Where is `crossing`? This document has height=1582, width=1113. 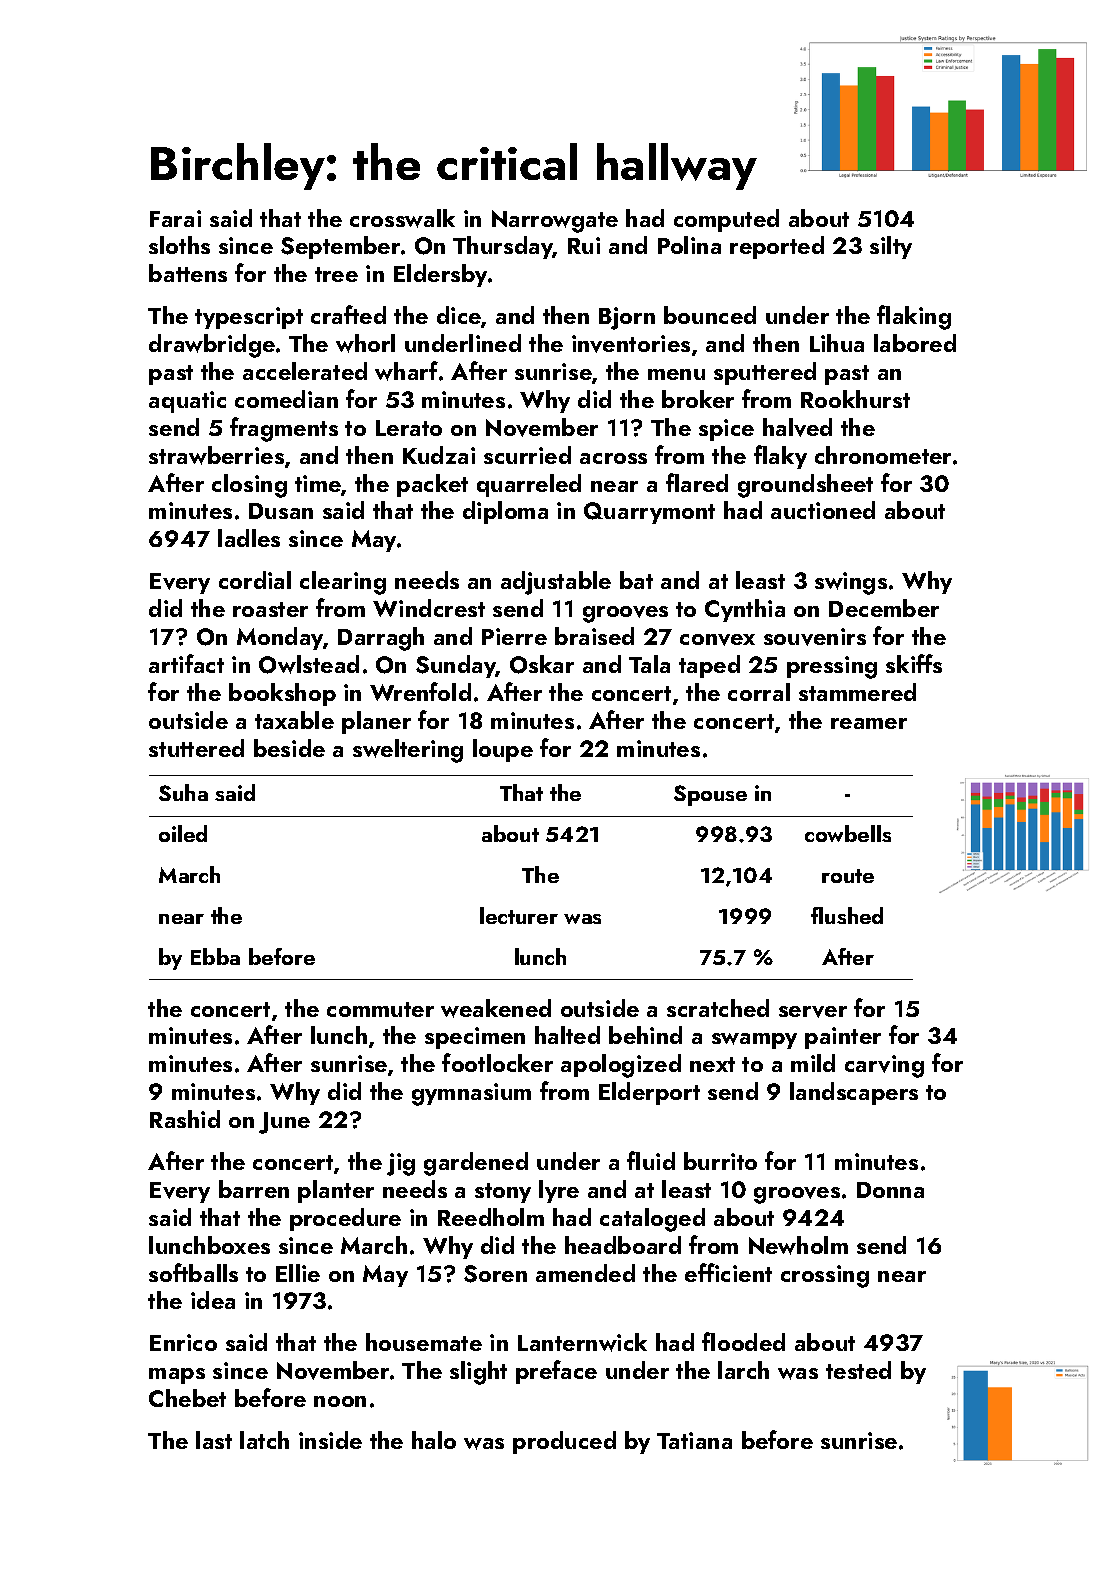 crossing is located at coordinates (825, 1276).
